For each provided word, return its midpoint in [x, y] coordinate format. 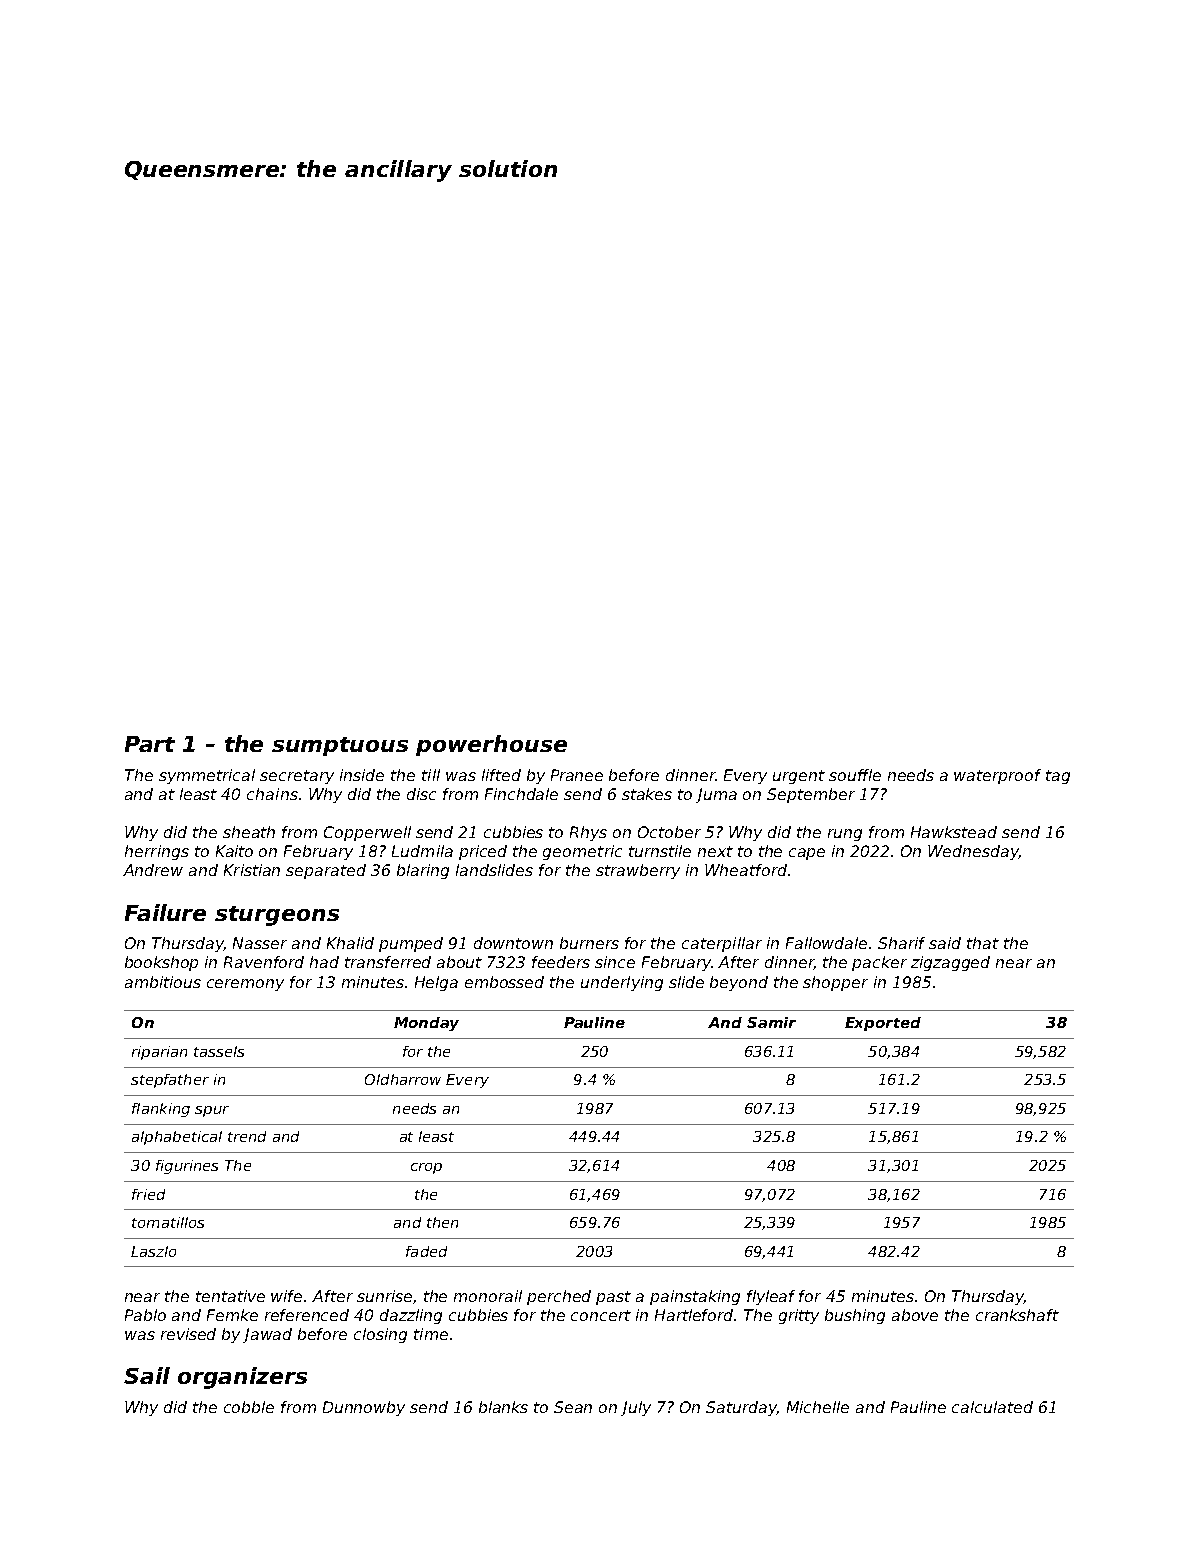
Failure [165, 912]
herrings [157, 852]
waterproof [997, 776]
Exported [883, 1024]
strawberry [638, 871]
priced [483, 852]
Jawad [267, 1335]
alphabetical [177, 1138]
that [983, 943]
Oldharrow [403, 1079]
